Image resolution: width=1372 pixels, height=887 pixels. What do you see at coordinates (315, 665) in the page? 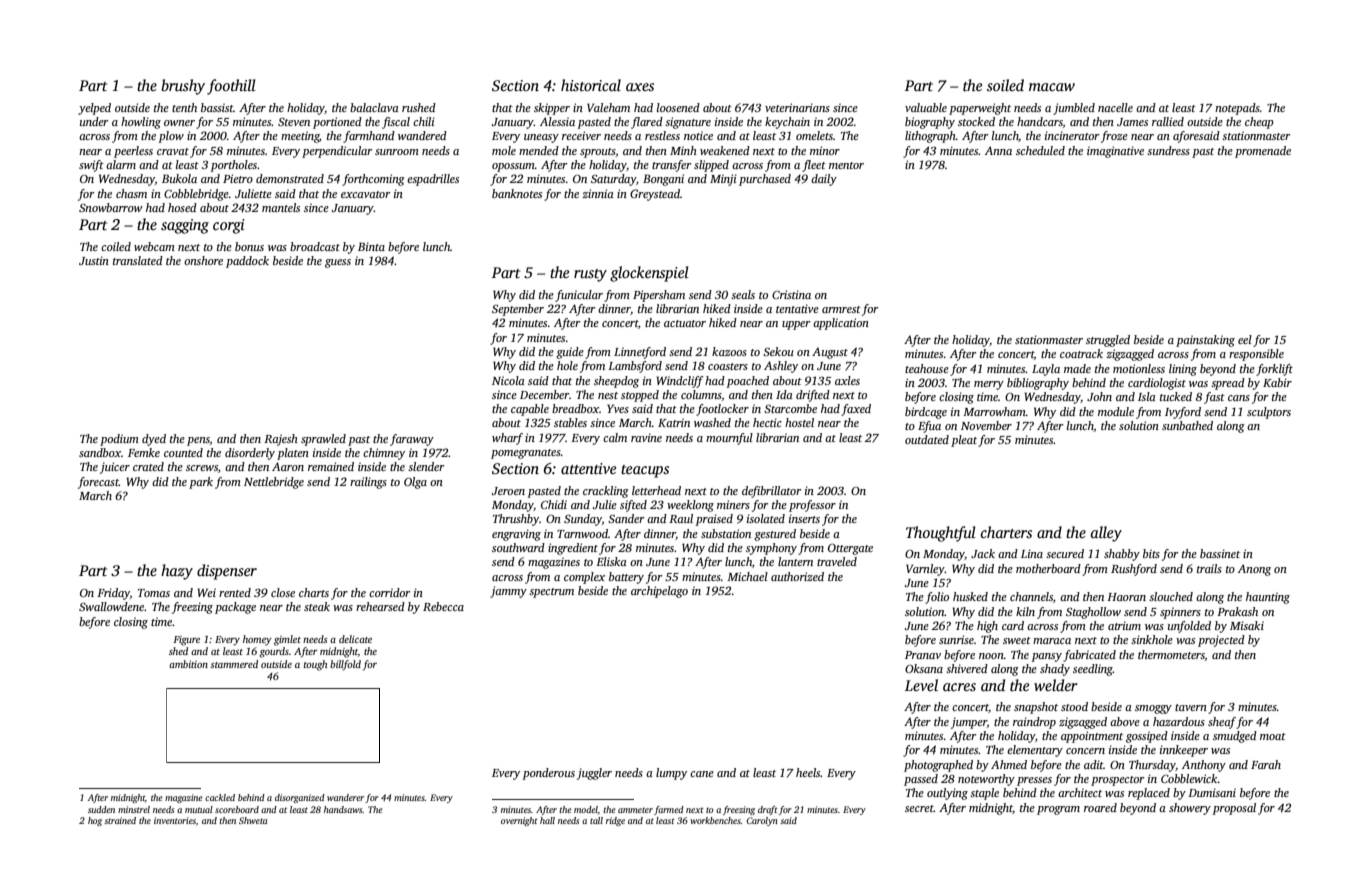
I see `tough` at bounding box center [315, 665].
